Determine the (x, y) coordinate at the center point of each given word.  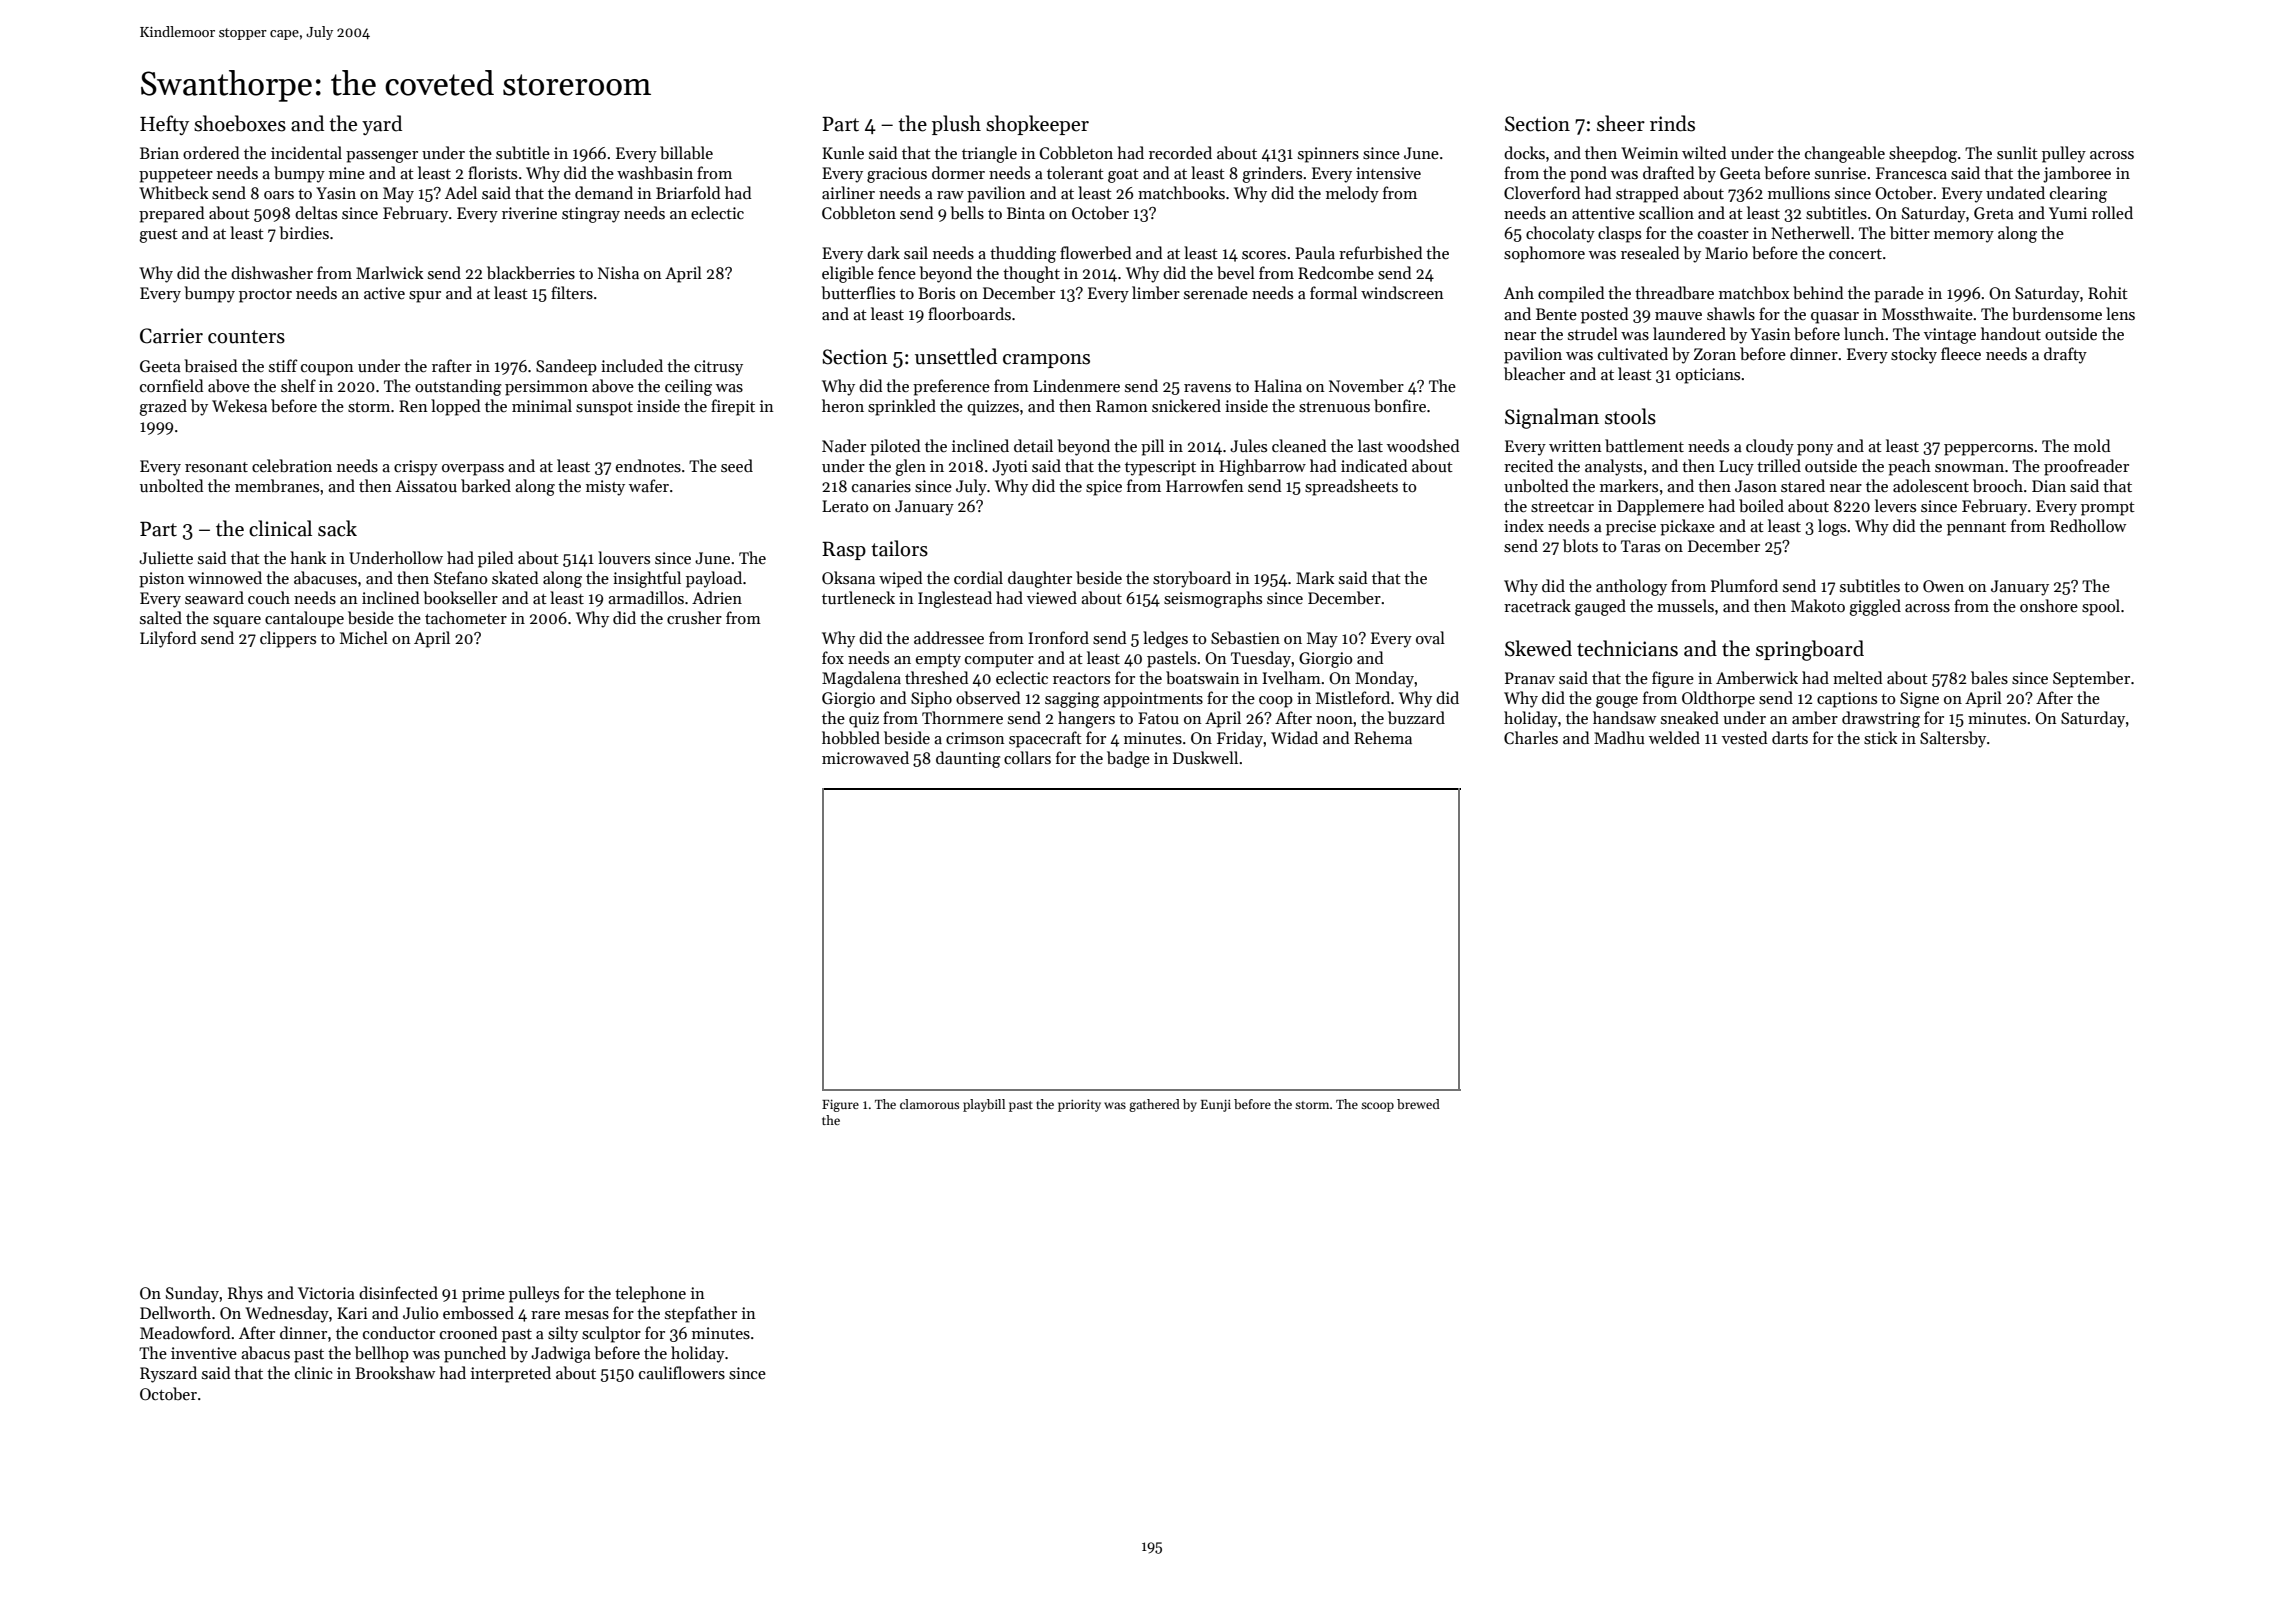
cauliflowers (682, 1373)
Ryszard (168, 1374)
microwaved (865, 757)
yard (382, 125)
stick (1880, 738)
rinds (1672, 123)
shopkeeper (1037, 125)
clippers (288, 639)
